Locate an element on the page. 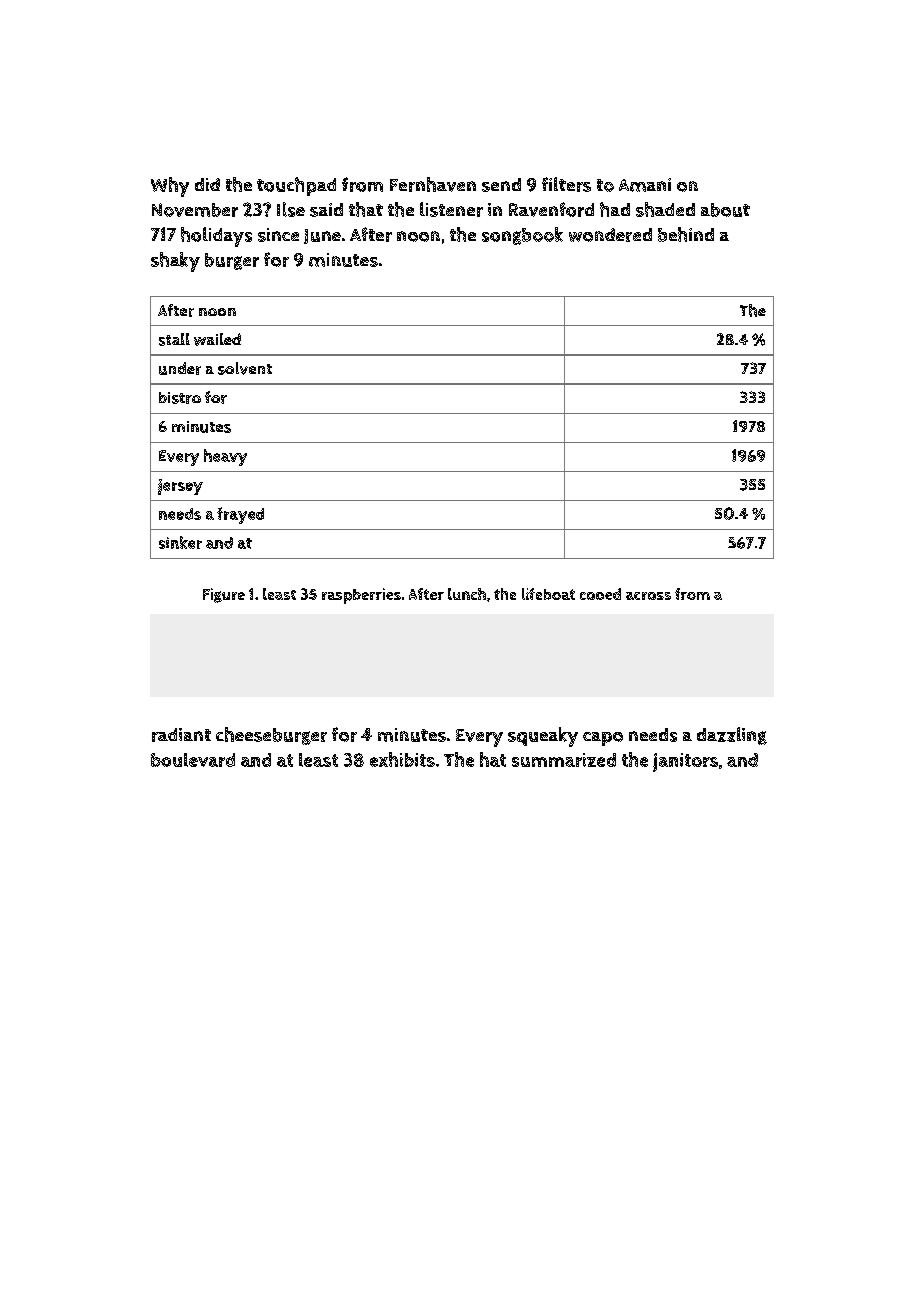  radiant is located at coordinates (181, 735).
